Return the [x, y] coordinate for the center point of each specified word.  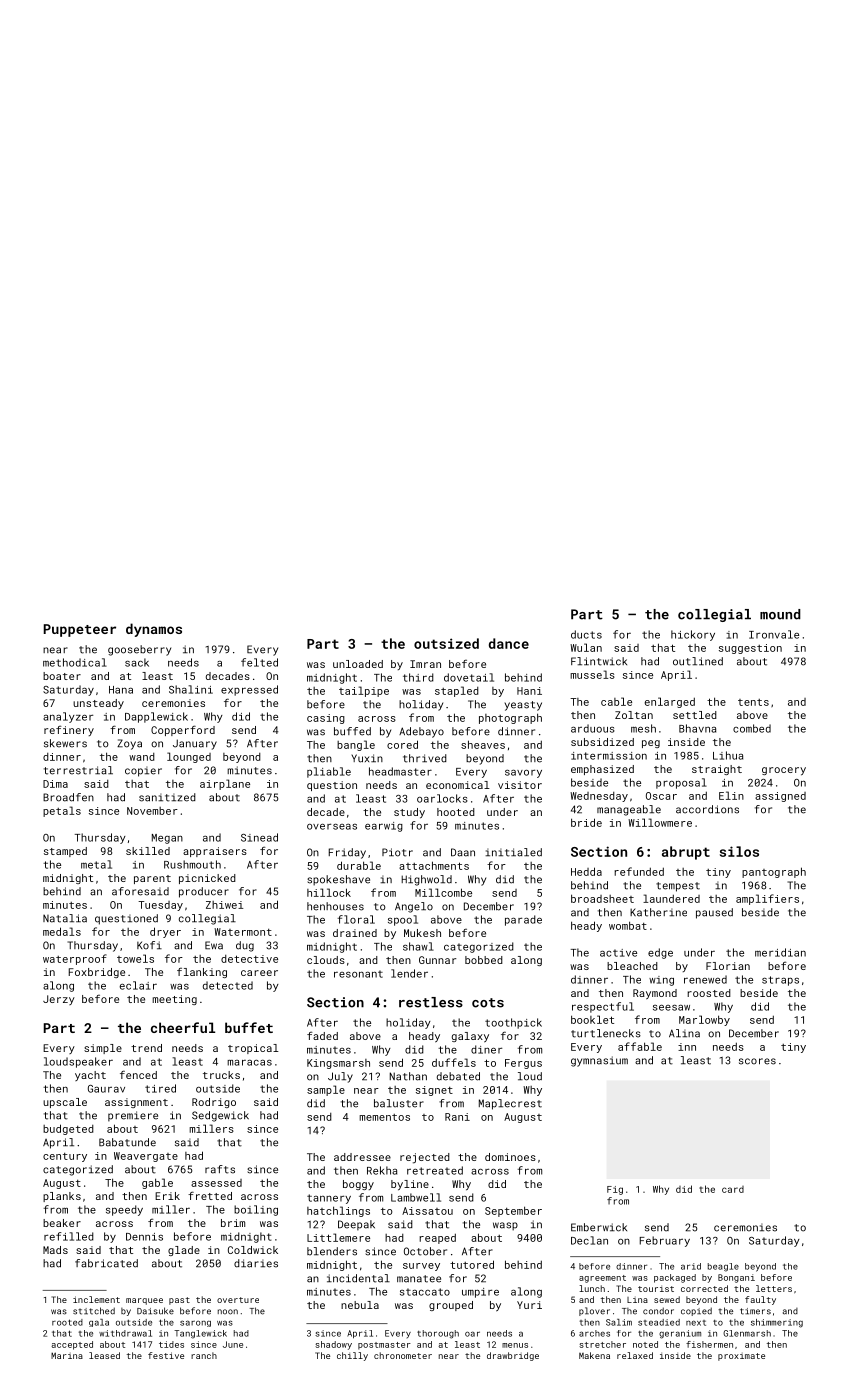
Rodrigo [214, 1103]
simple [103, 1049]
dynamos [154, 630]
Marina [67, 1355]
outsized [446, 643]
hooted [456, 812]
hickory [693, 635]
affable [640, 1046]
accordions [707, 809]
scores [757, 1061]
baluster [399, 1103]
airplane [225, 784]
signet [434, 1091]
